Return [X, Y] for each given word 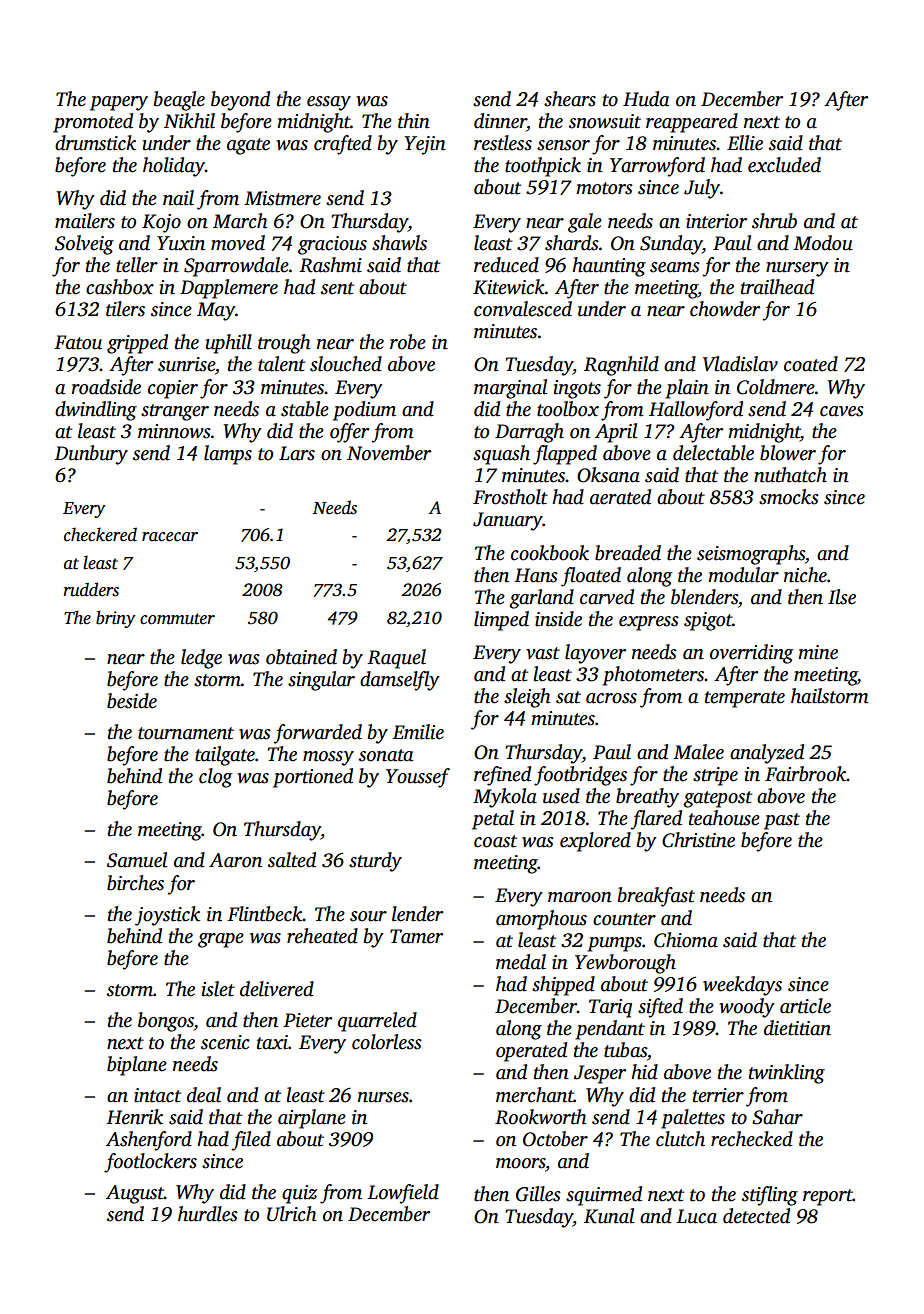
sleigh [527, 698]
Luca [696, 1216]
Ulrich [292, 1214]
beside [132, 701]
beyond [240, 101]
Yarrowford [657, 167]
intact [157, 1095]
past [782, 821]
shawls [399, 243]
